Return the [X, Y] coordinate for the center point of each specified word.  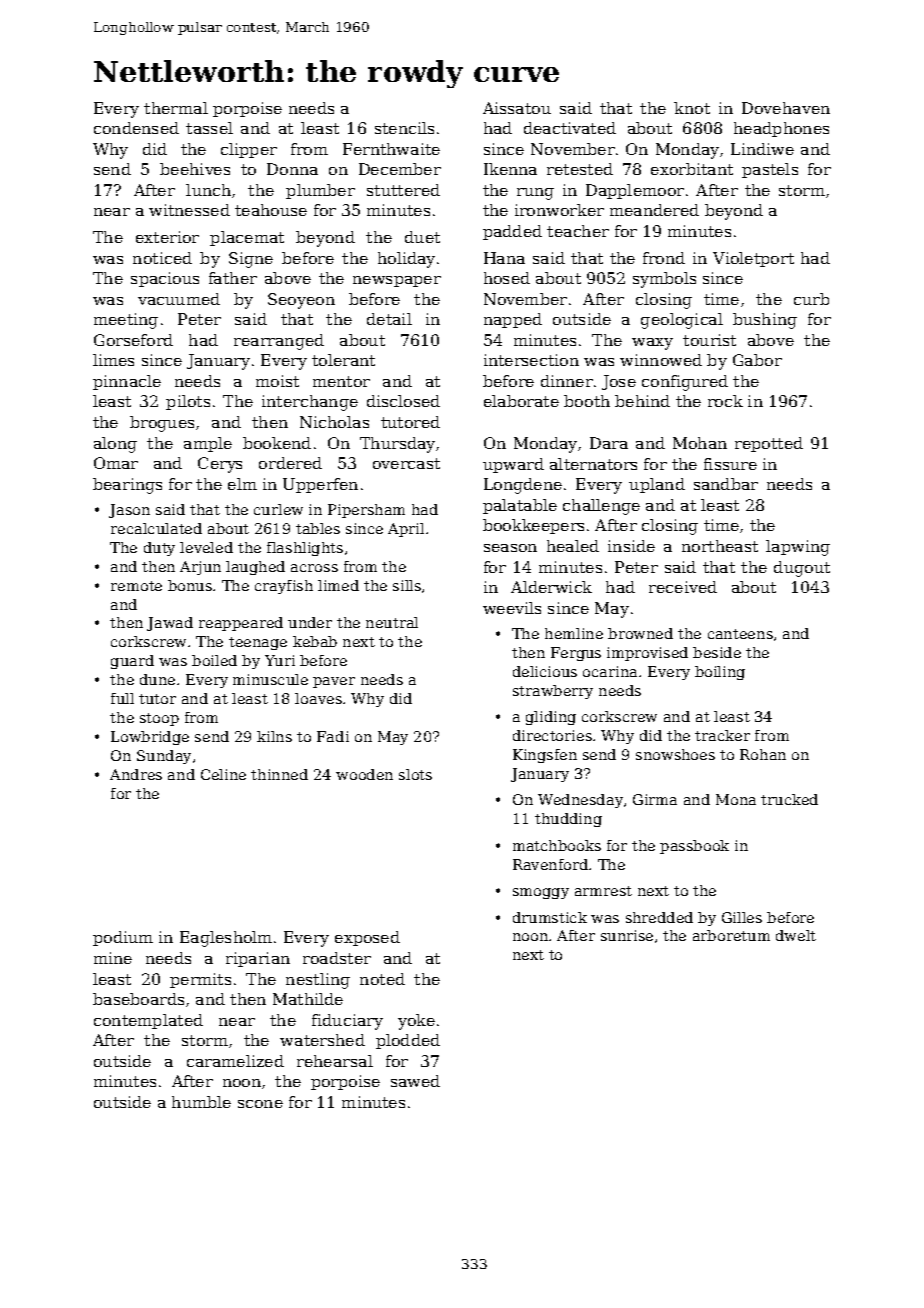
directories [552, 735]
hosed [507, 278]
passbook [694, 847]
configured [685, 383]
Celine [223, 774]
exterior [167, 237]
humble [201, 1102]
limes [113, 360]
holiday [406, 260]
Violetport [753, 259]
